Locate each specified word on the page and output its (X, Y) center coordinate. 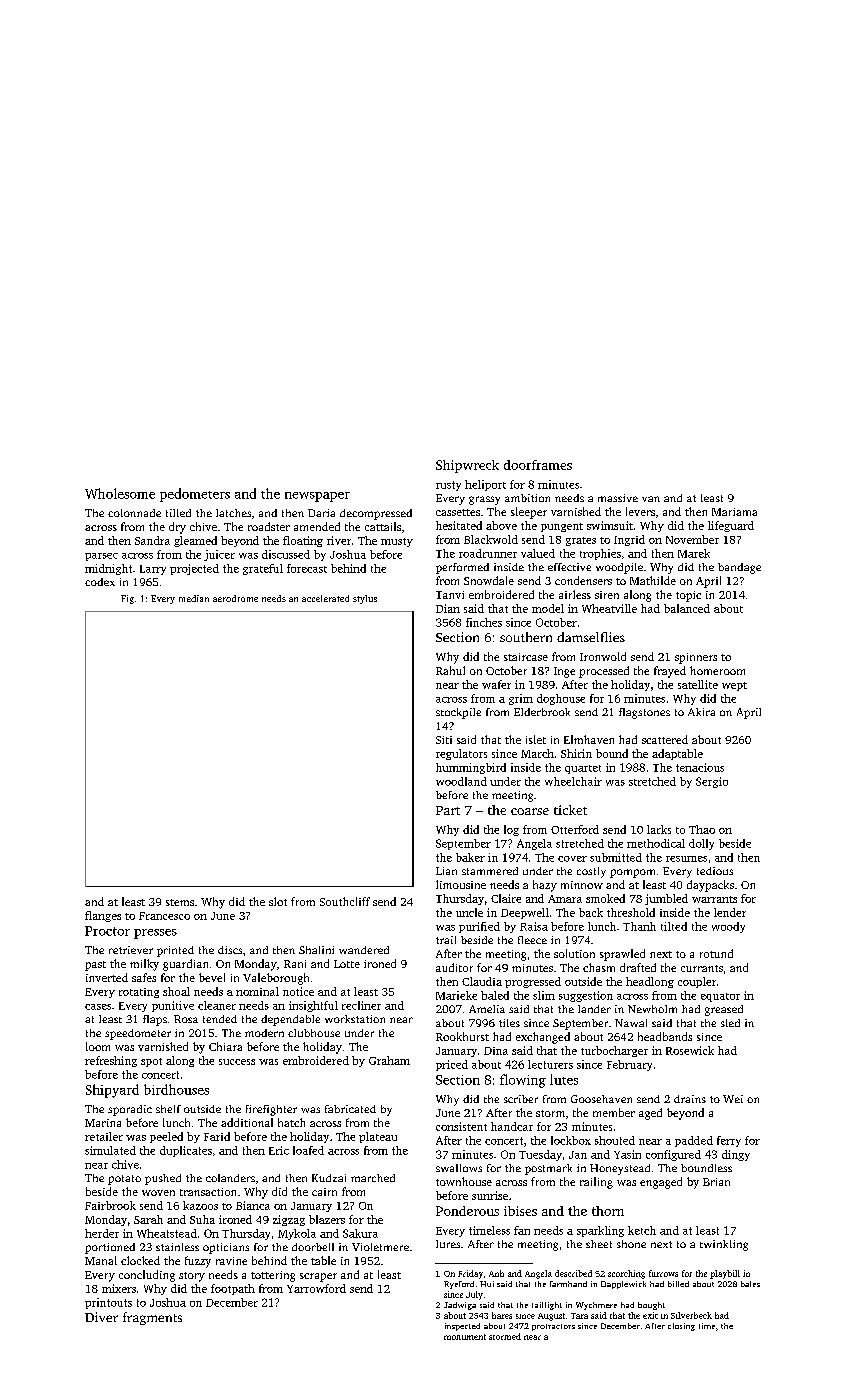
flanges (103, 916)
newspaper (317, 497)
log (511, 830)
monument (465, 1337)
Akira (701, 712)
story (192, 1277)
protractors (553, 1327)
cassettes (458, 512)
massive (618, 498)
